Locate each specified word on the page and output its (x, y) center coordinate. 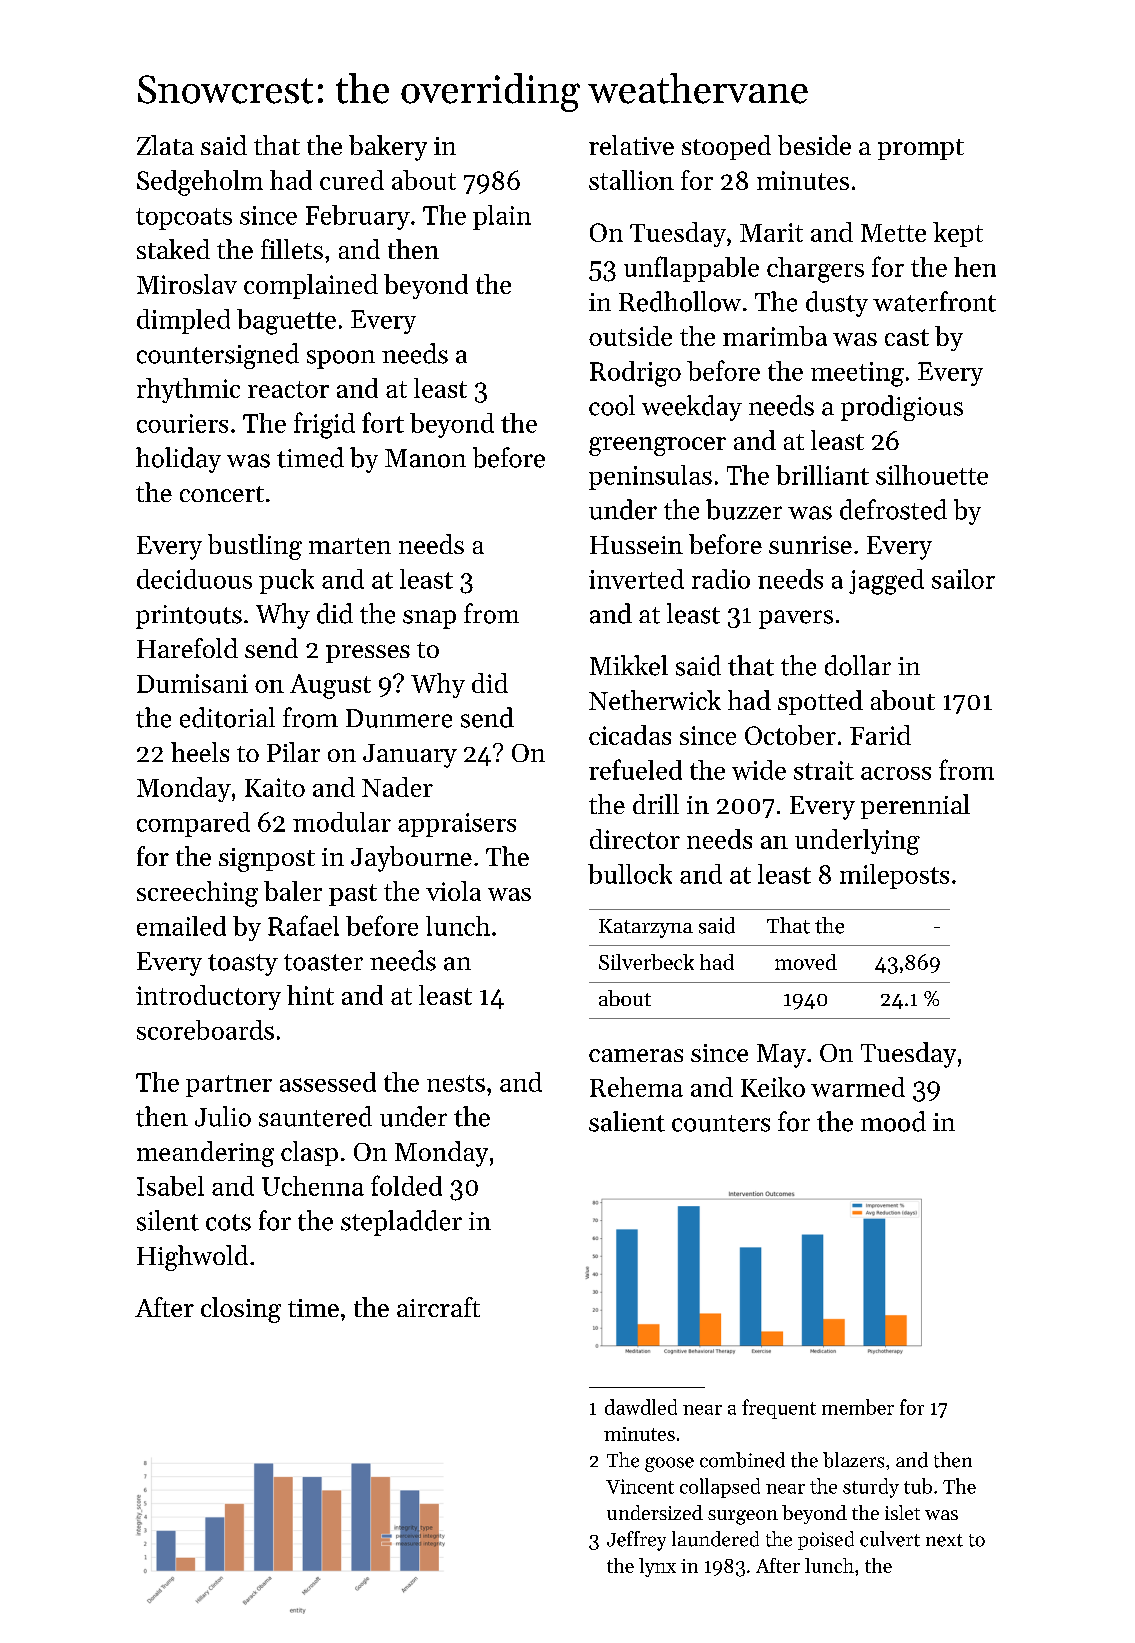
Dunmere (399, 718)
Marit (771, 232)
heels (200, 752)
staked (173, 249)
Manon (425, 458)
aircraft (438, 1307)
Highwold (192, 1258)
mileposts (894, 876)
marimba (775, 336)
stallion (631, 180)
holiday (178, 460)
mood (893, 1121)
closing (241, 1310)
